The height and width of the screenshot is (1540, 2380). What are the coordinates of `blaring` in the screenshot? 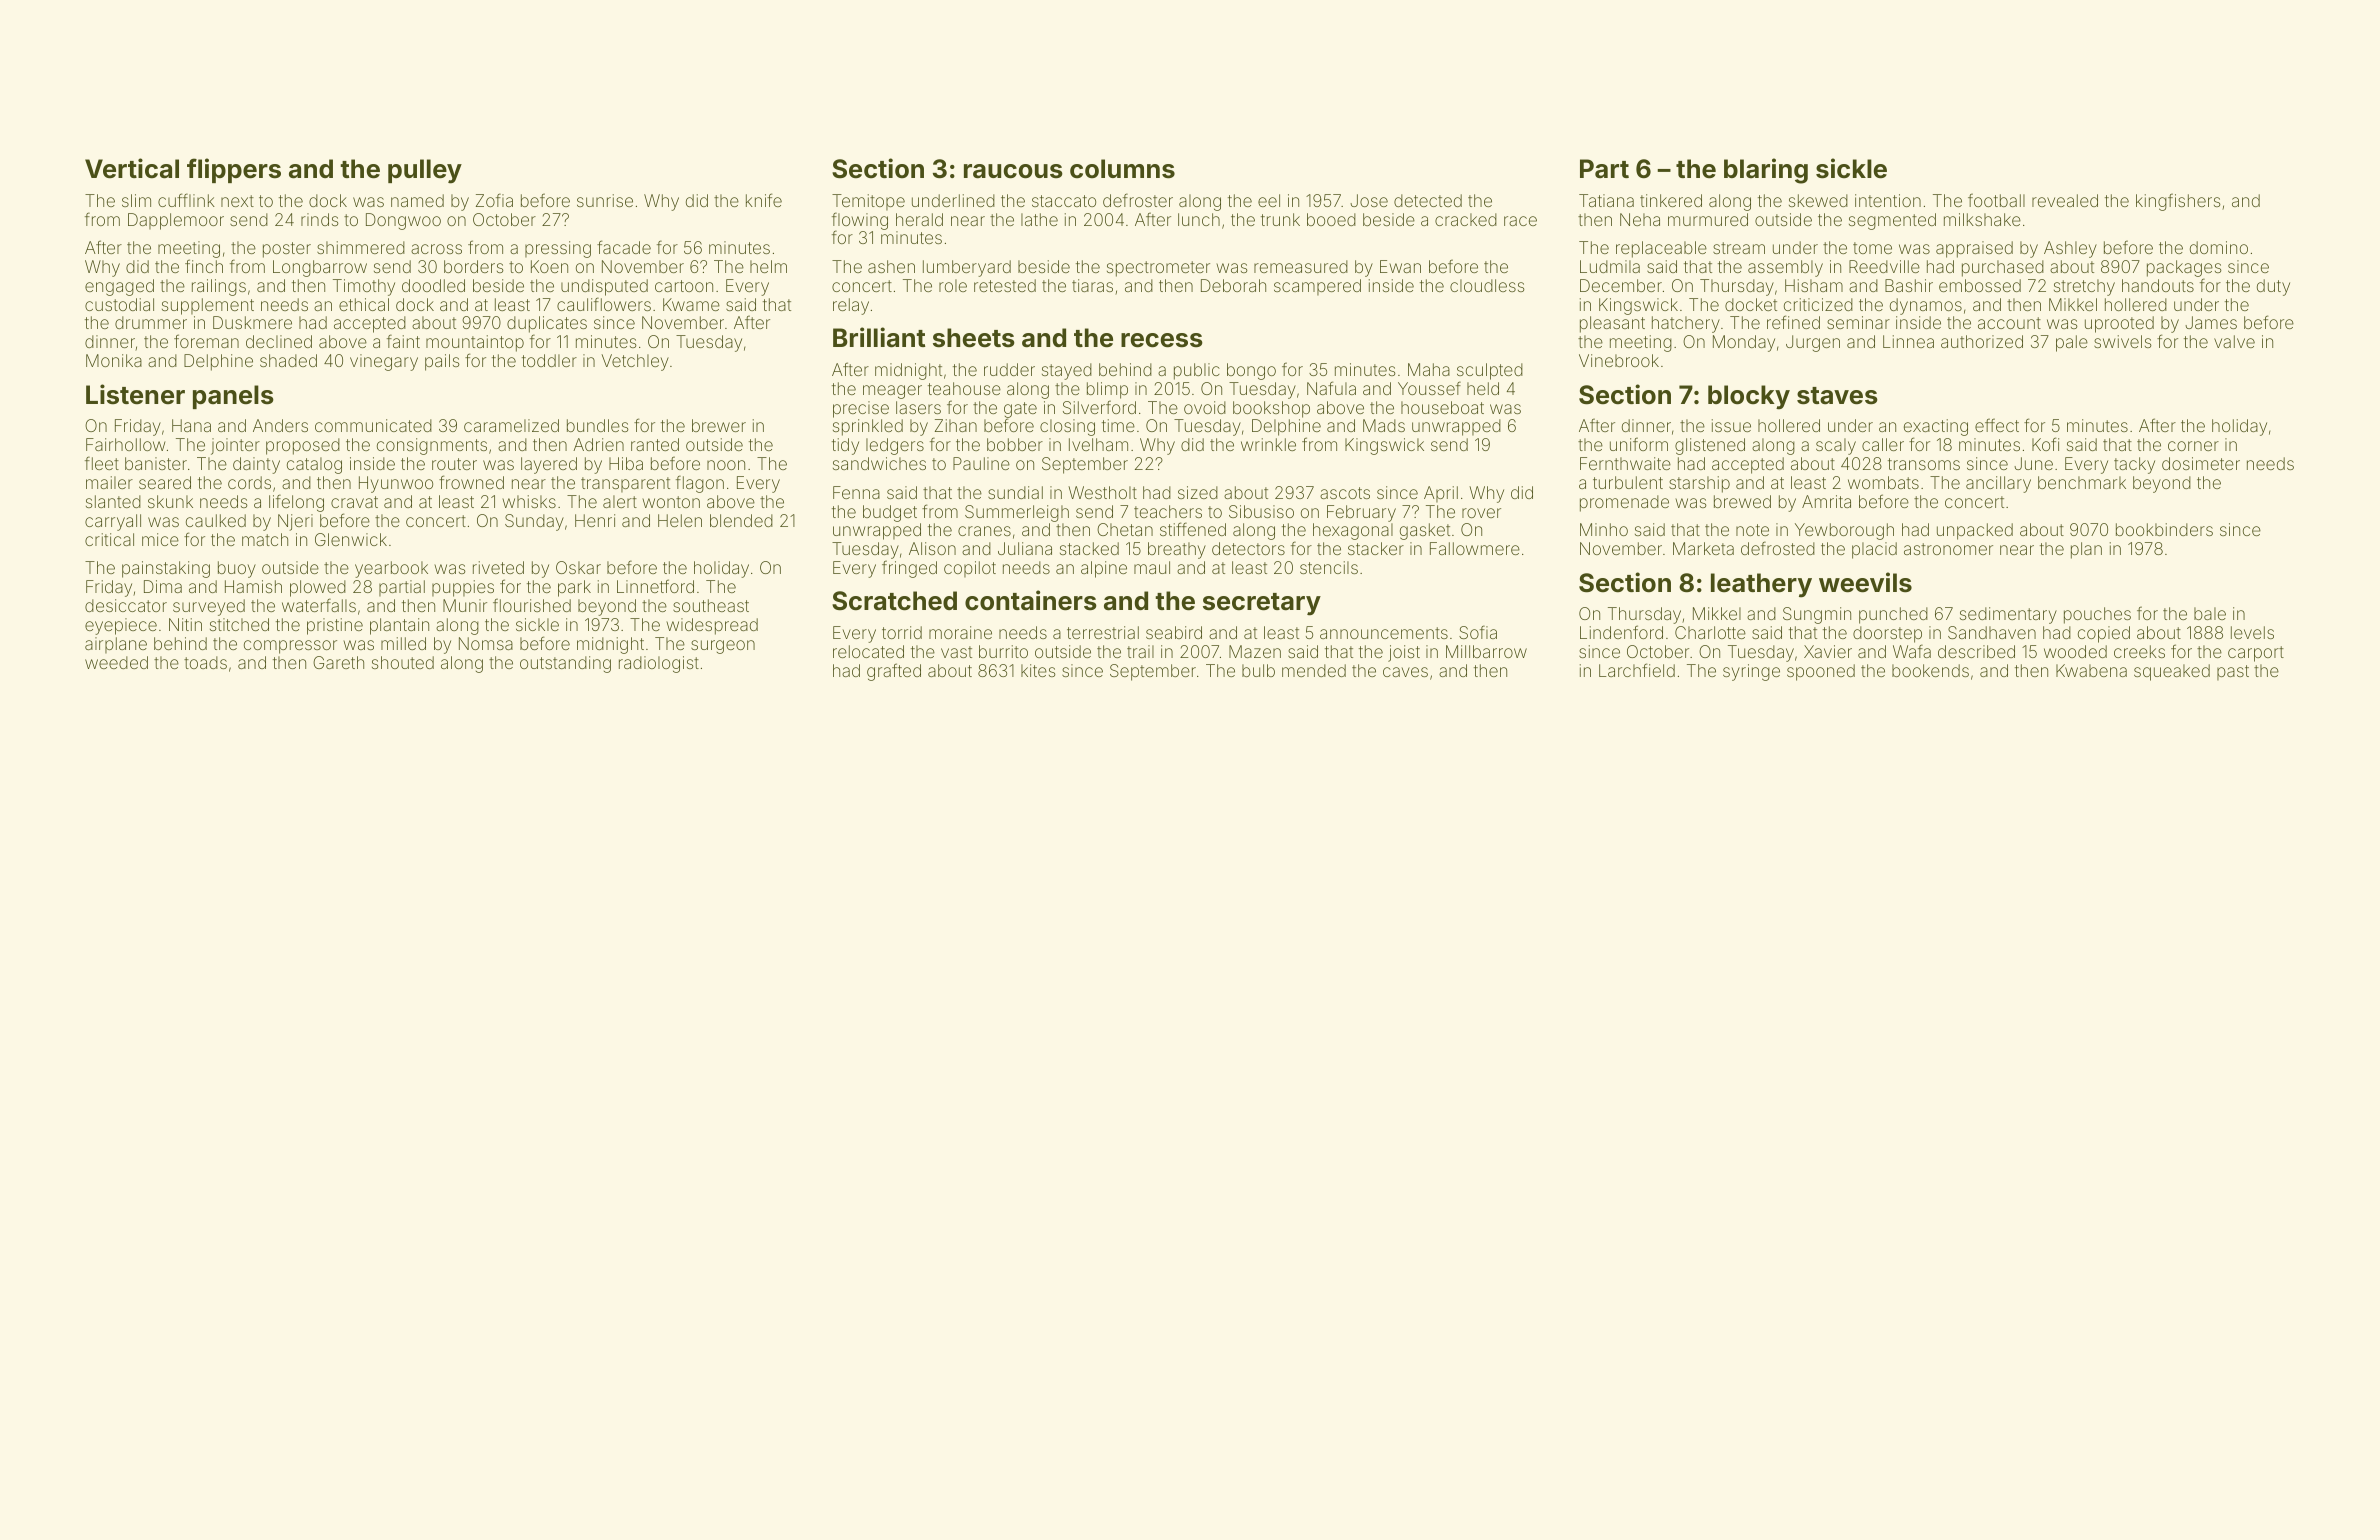 It's located at (1766, 171).
